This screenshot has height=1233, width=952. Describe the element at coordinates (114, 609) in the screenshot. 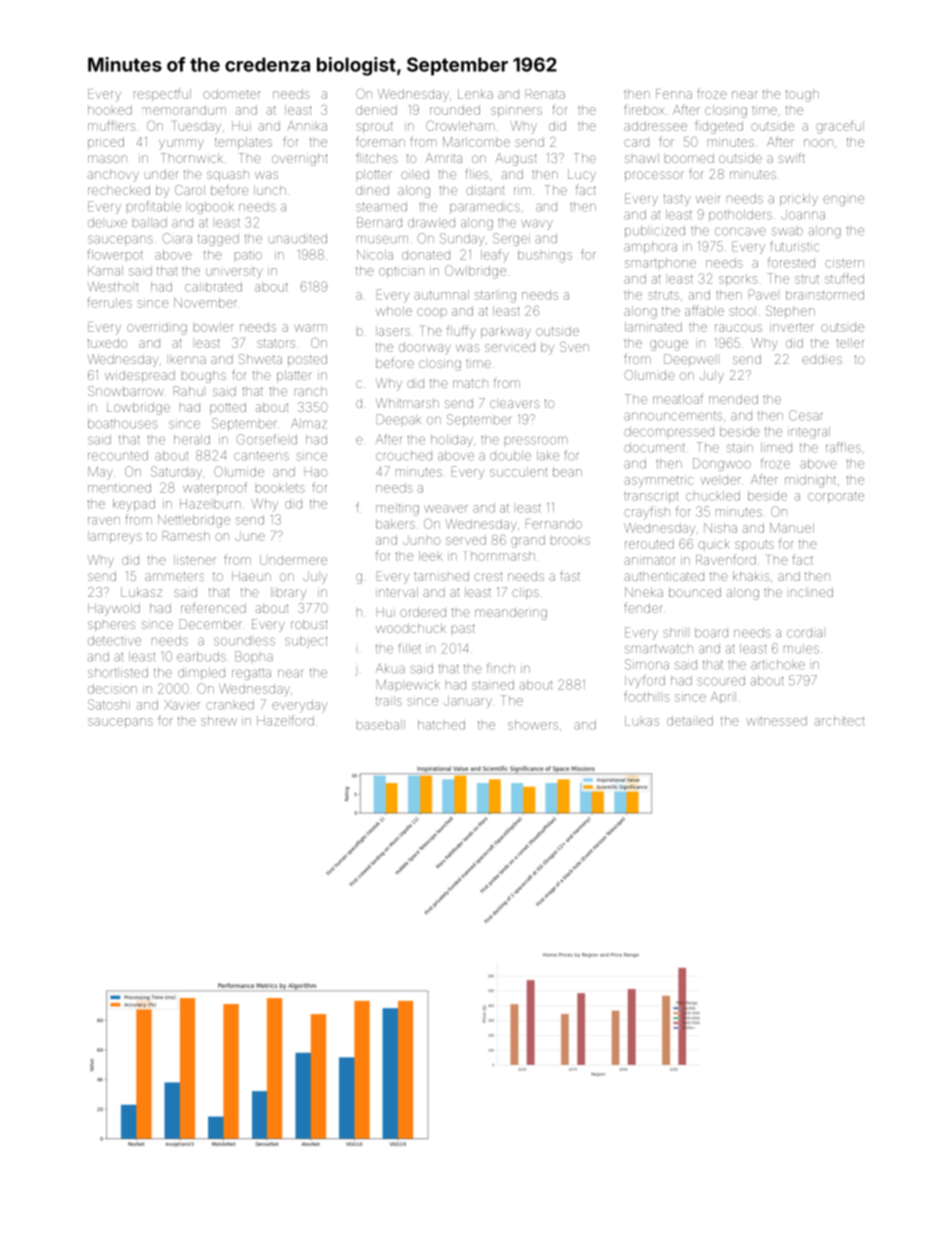

I see `Haywold` at that location.
